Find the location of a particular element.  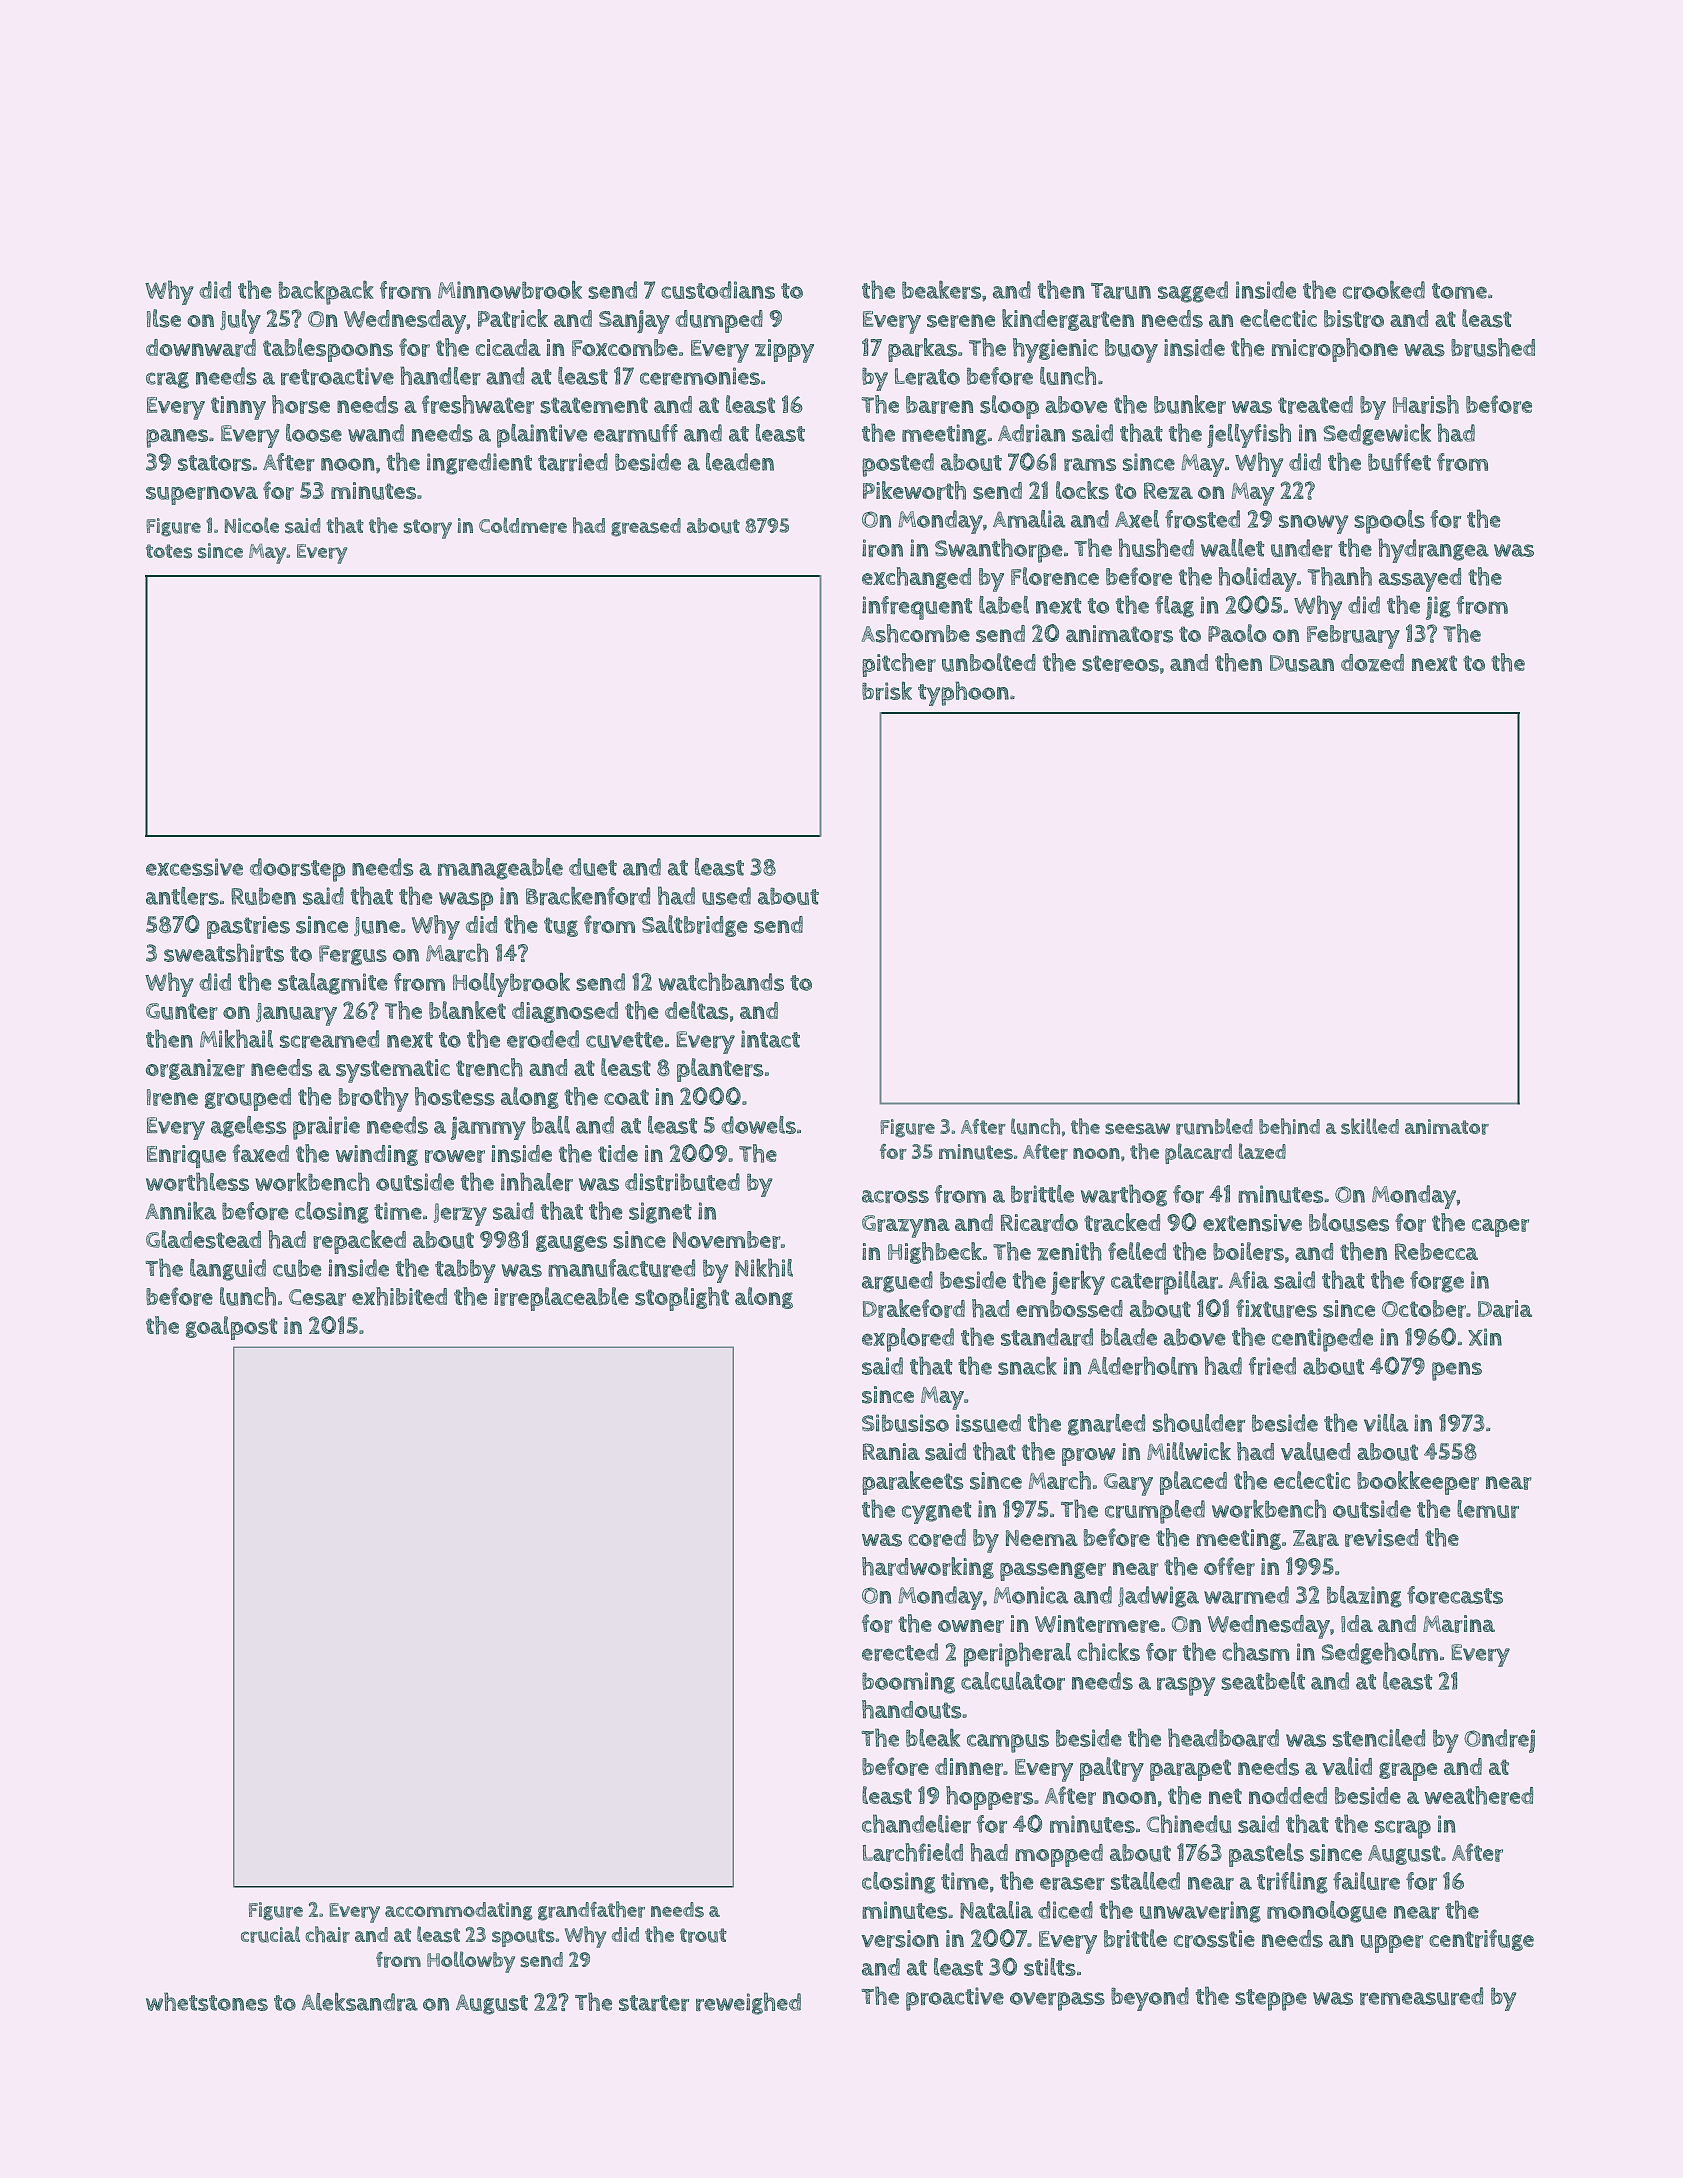

accommodating is located at coordinates (459, 1911).
